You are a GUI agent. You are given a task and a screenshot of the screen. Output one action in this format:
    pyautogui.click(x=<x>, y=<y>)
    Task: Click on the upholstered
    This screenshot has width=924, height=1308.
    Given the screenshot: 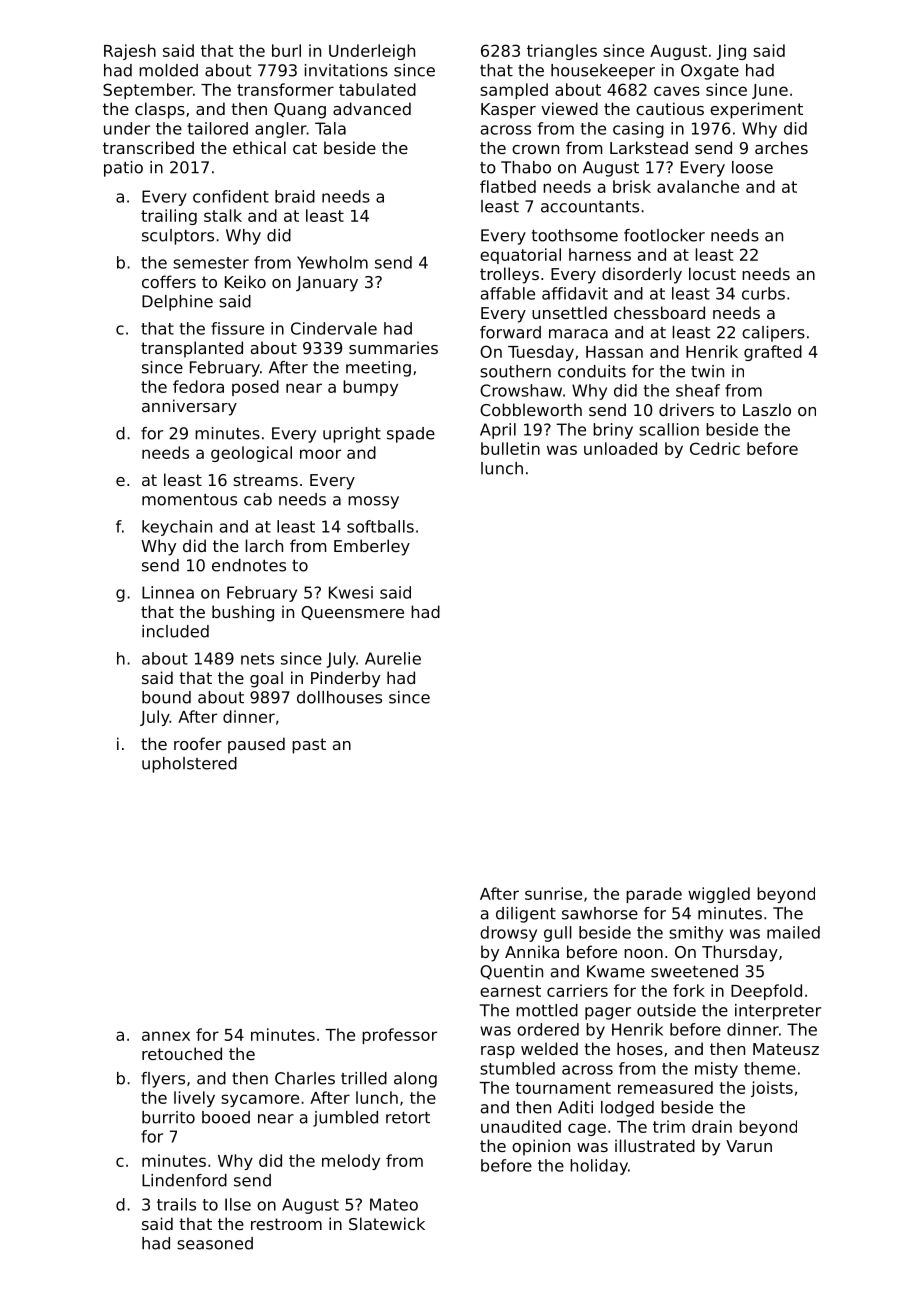 What is the action you would take?
    pyautogui.click(x=189, y=765)
